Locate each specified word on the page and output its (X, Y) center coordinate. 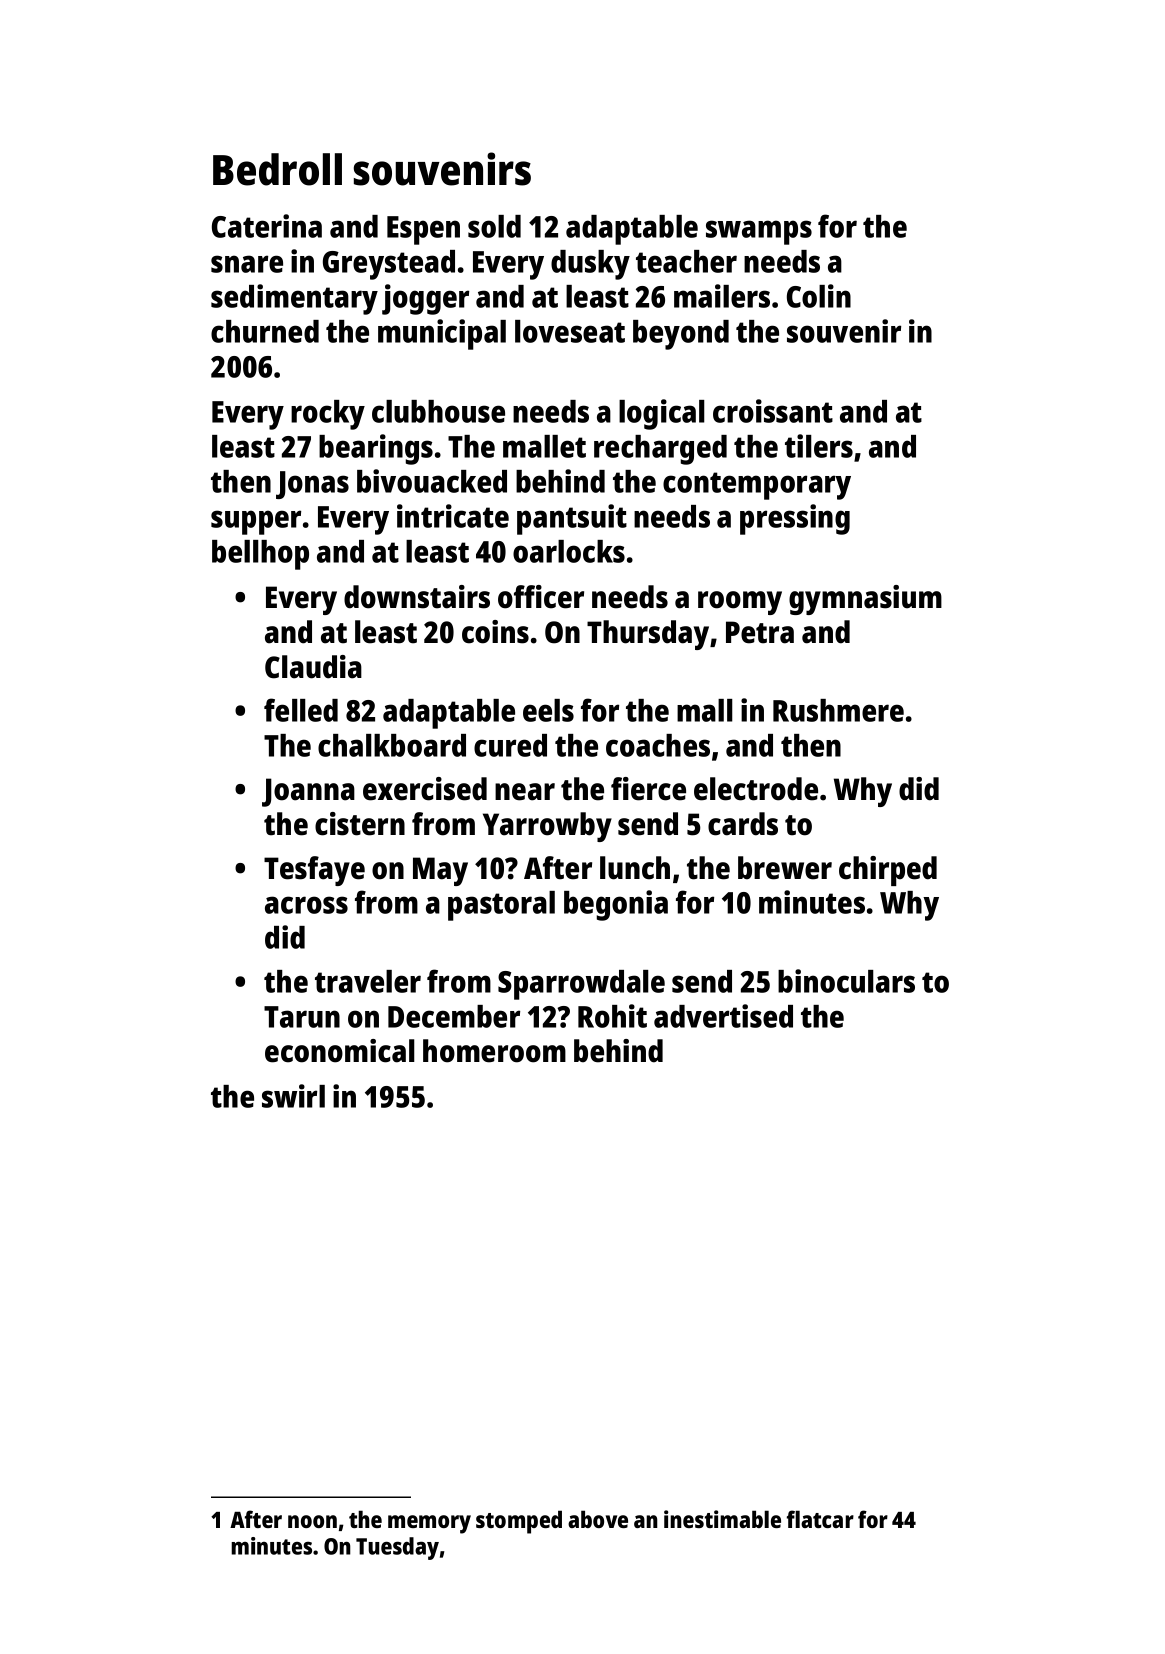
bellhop (260, 555)
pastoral (501, 906)
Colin (819, 296)
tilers (819, 446)
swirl (293, 1096)
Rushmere (838, 710)
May (440, 871)
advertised (723, 1016)
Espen (423, 230)
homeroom (494, 1051)
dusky (590, 265)
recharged (660, 450)
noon (312, 1521)
